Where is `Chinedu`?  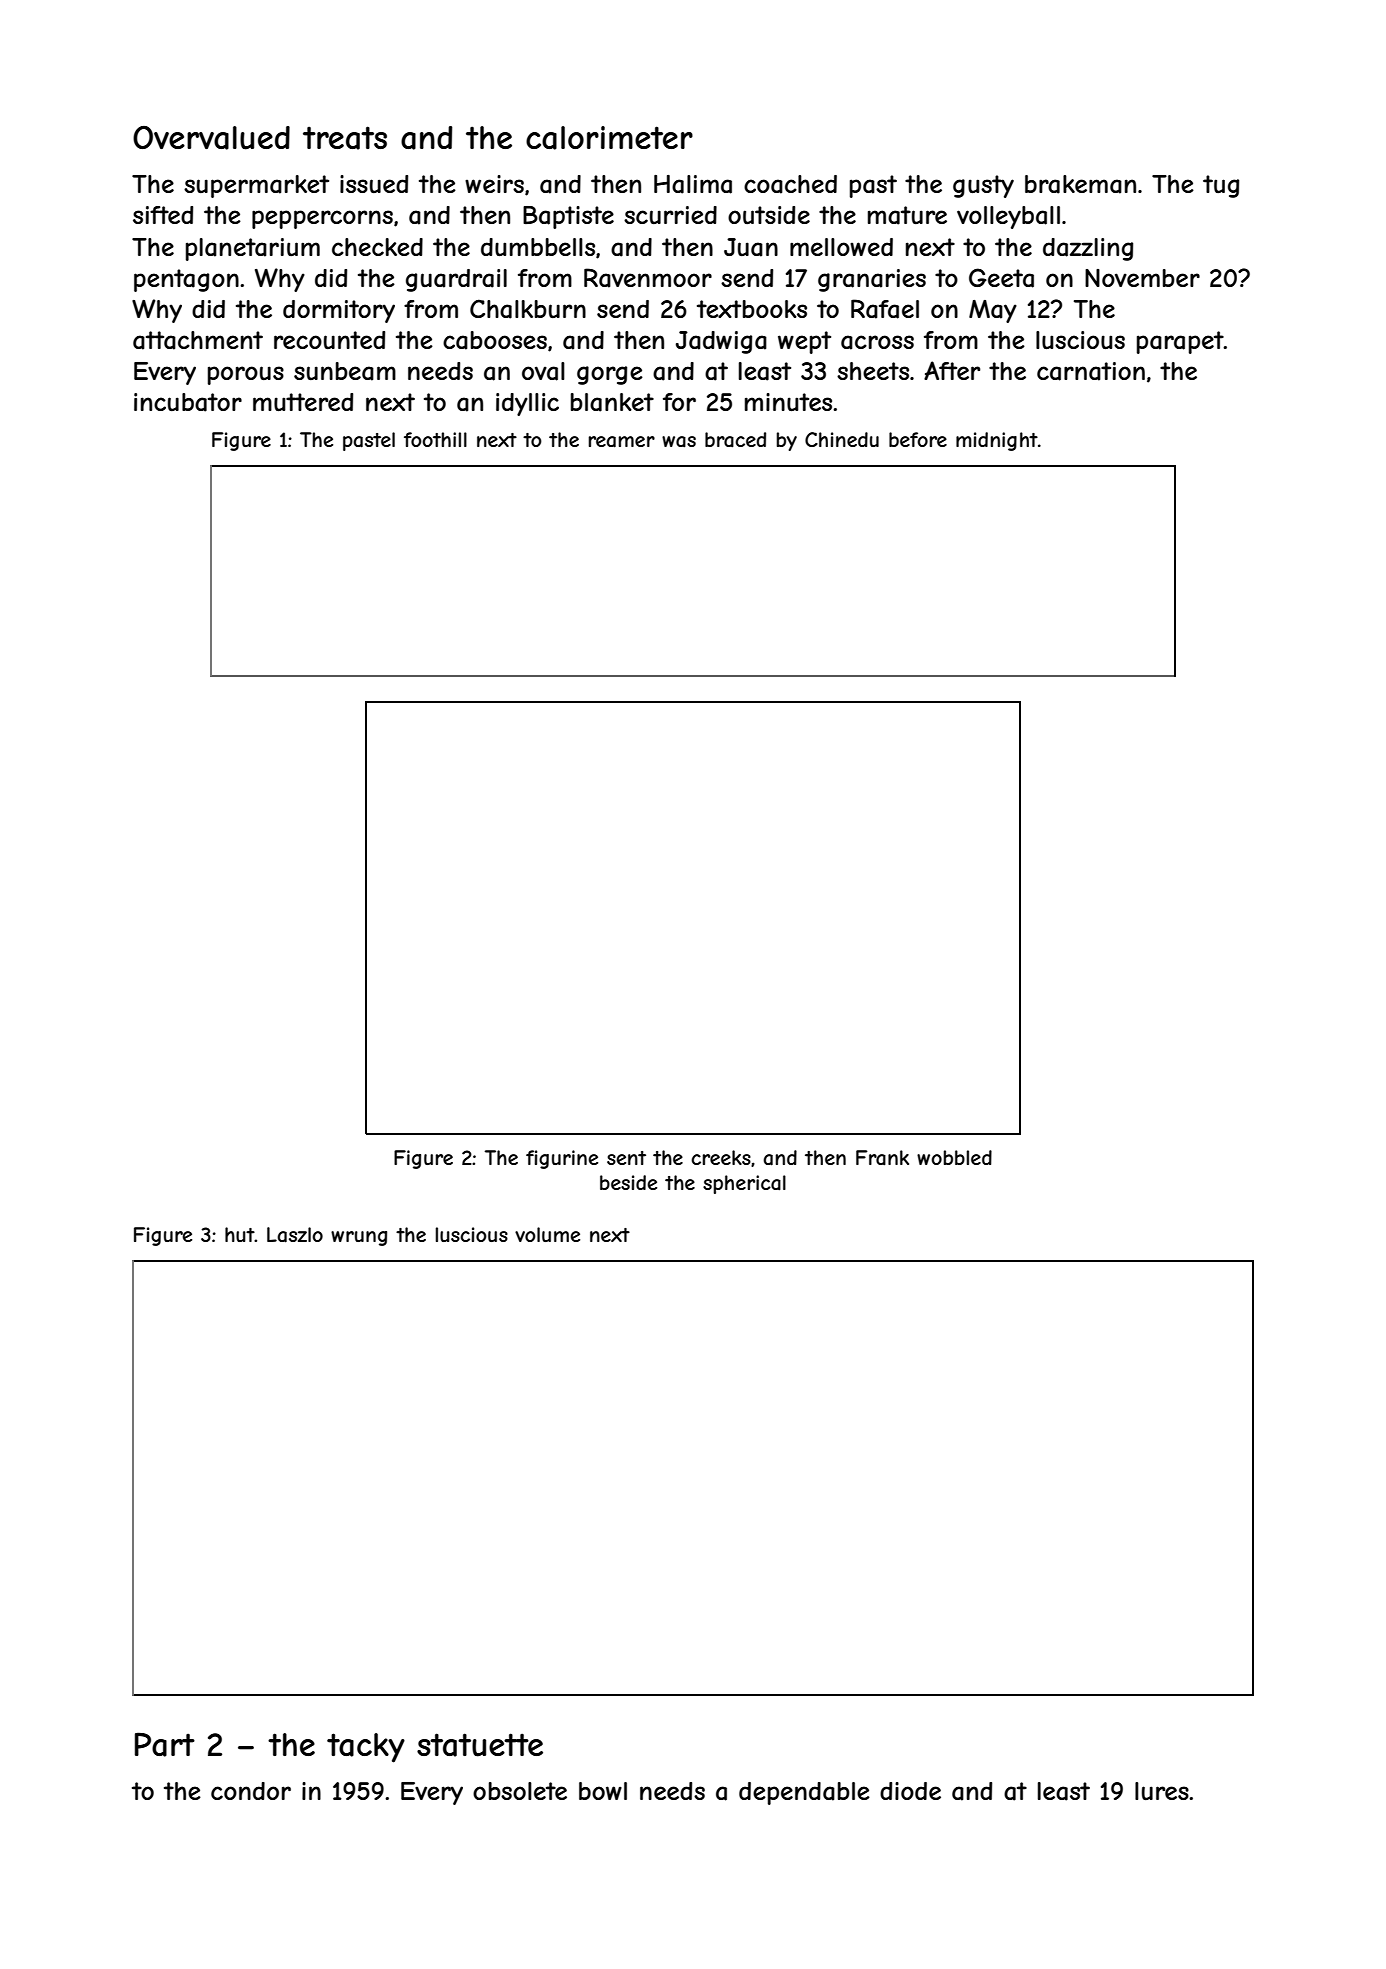 Chinedu is located at coordinates (842, 439).
